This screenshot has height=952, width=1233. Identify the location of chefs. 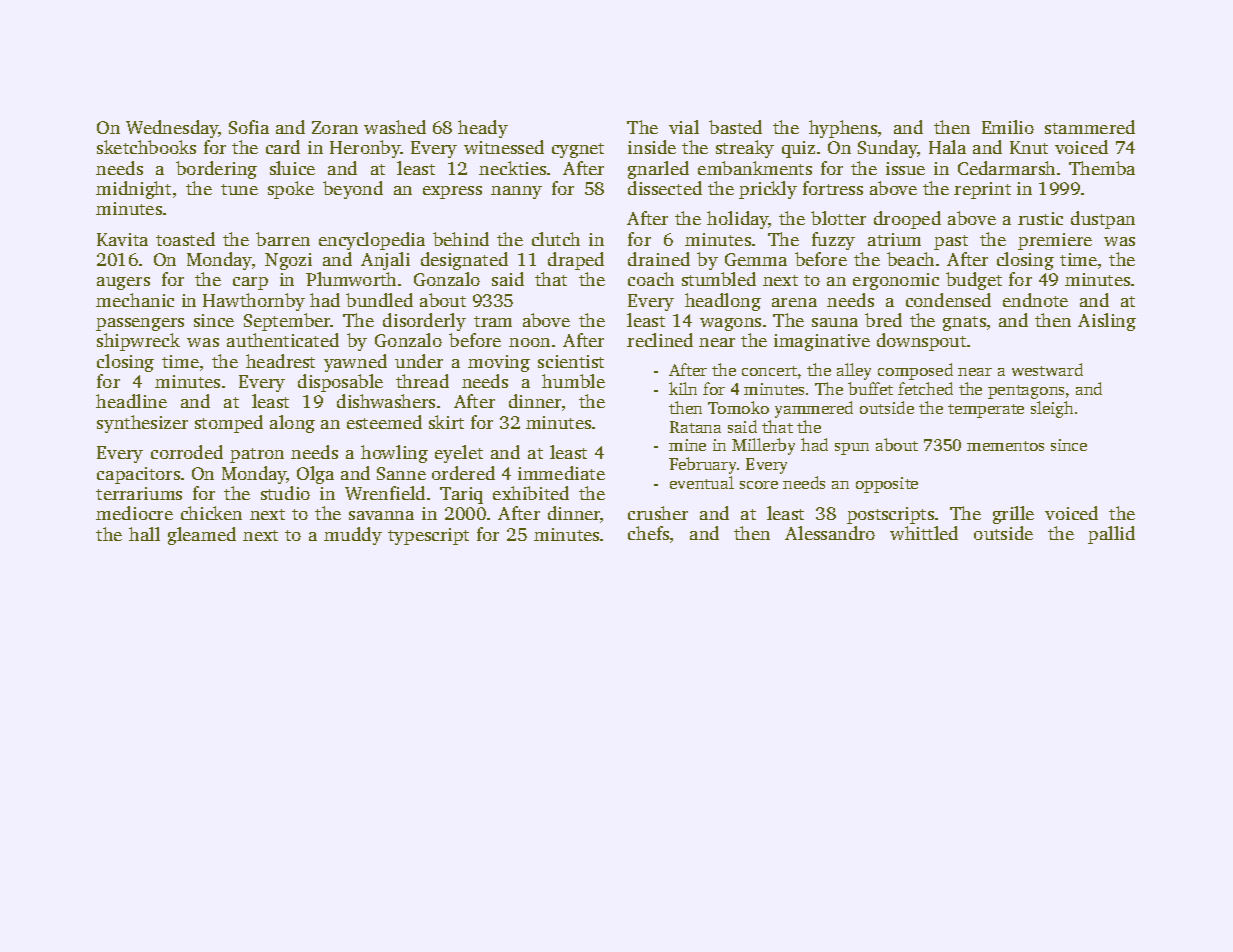
(648, 533).
